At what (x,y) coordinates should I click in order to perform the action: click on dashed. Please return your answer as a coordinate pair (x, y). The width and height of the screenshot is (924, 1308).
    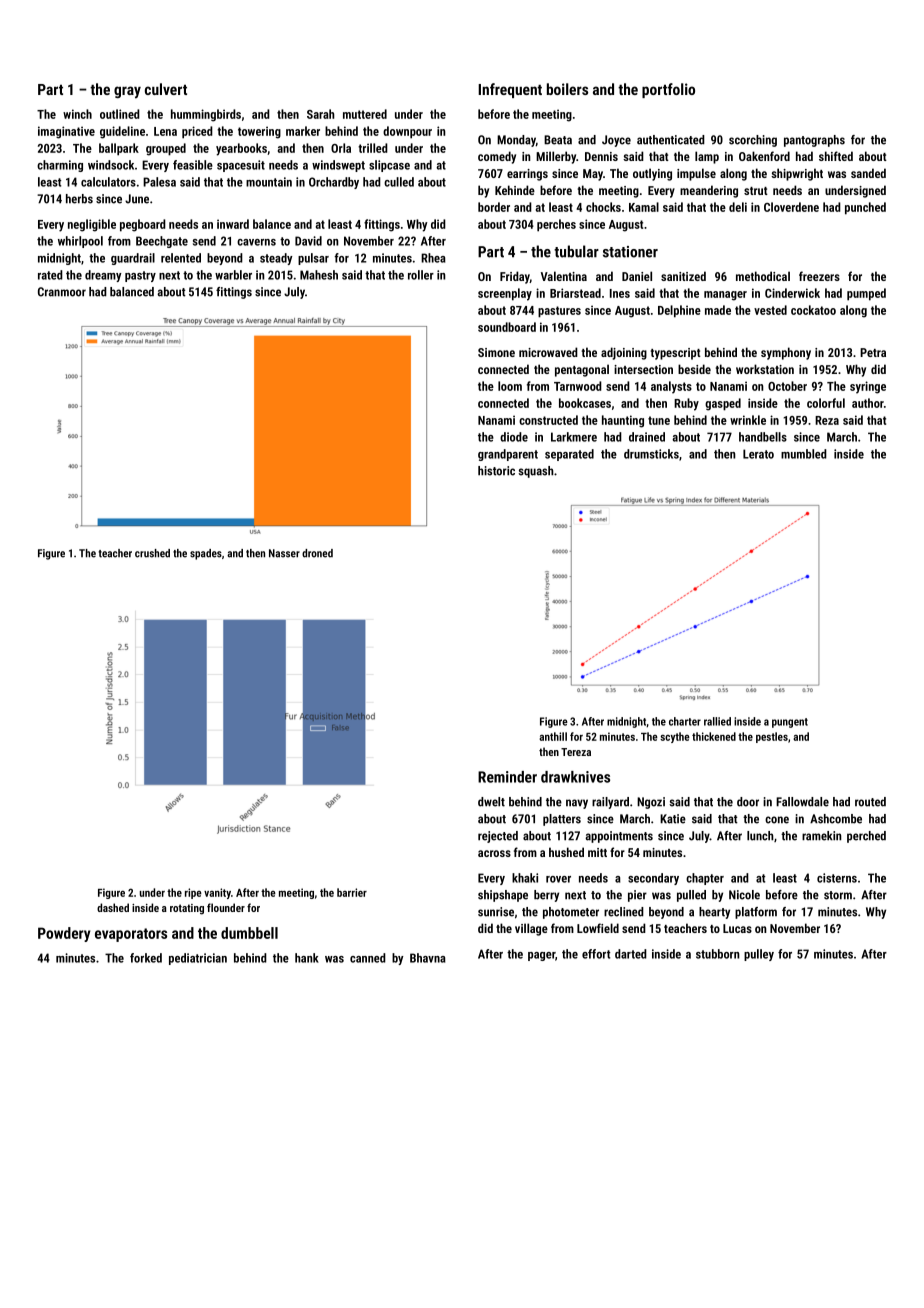
    Looking at the image, I should click on (113, 907).
